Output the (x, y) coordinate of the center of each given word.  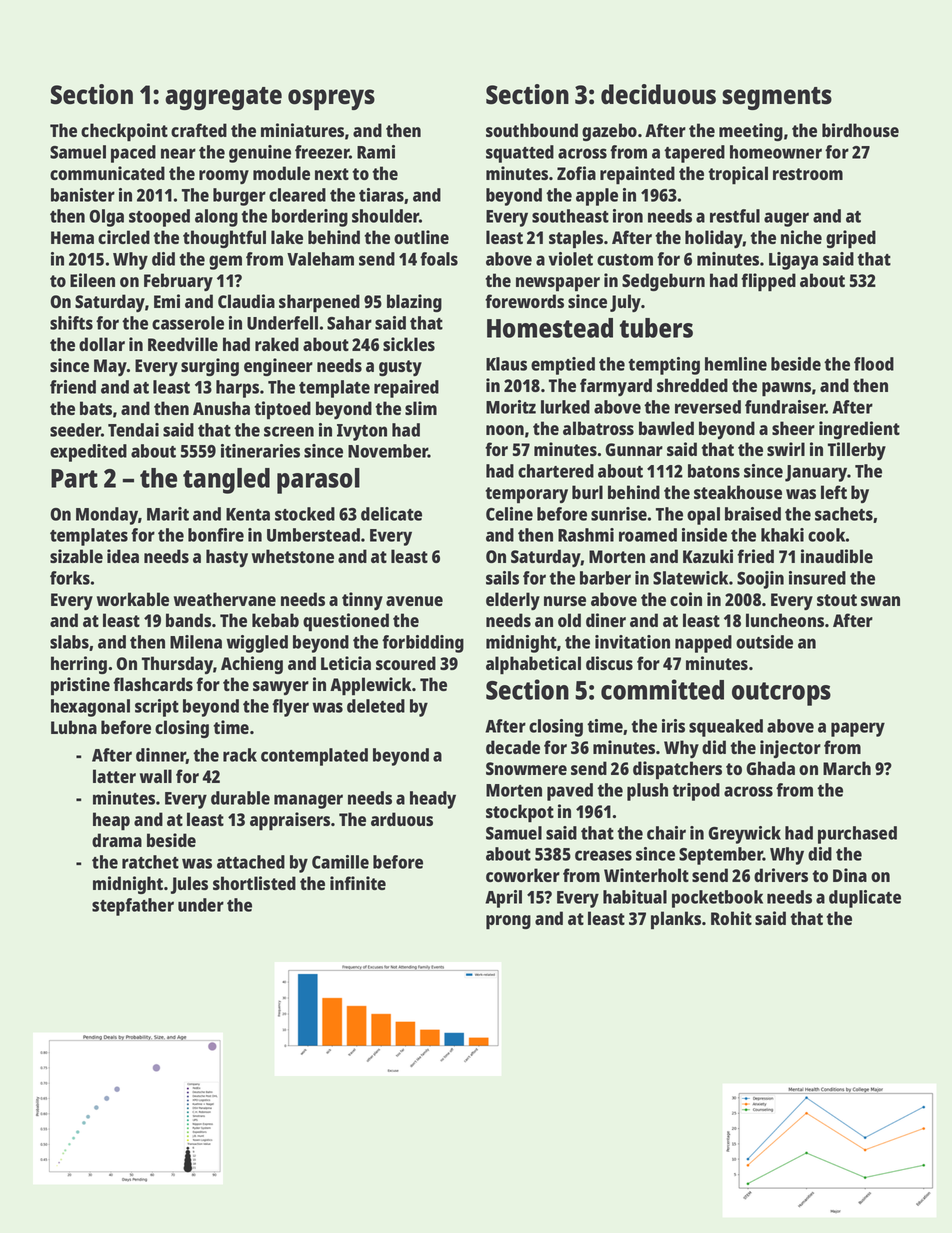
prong (508, 922)
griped (851, 239)
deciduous (658, 94)
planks (676, 920)
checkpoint (124, 132)
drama (117, 840)
